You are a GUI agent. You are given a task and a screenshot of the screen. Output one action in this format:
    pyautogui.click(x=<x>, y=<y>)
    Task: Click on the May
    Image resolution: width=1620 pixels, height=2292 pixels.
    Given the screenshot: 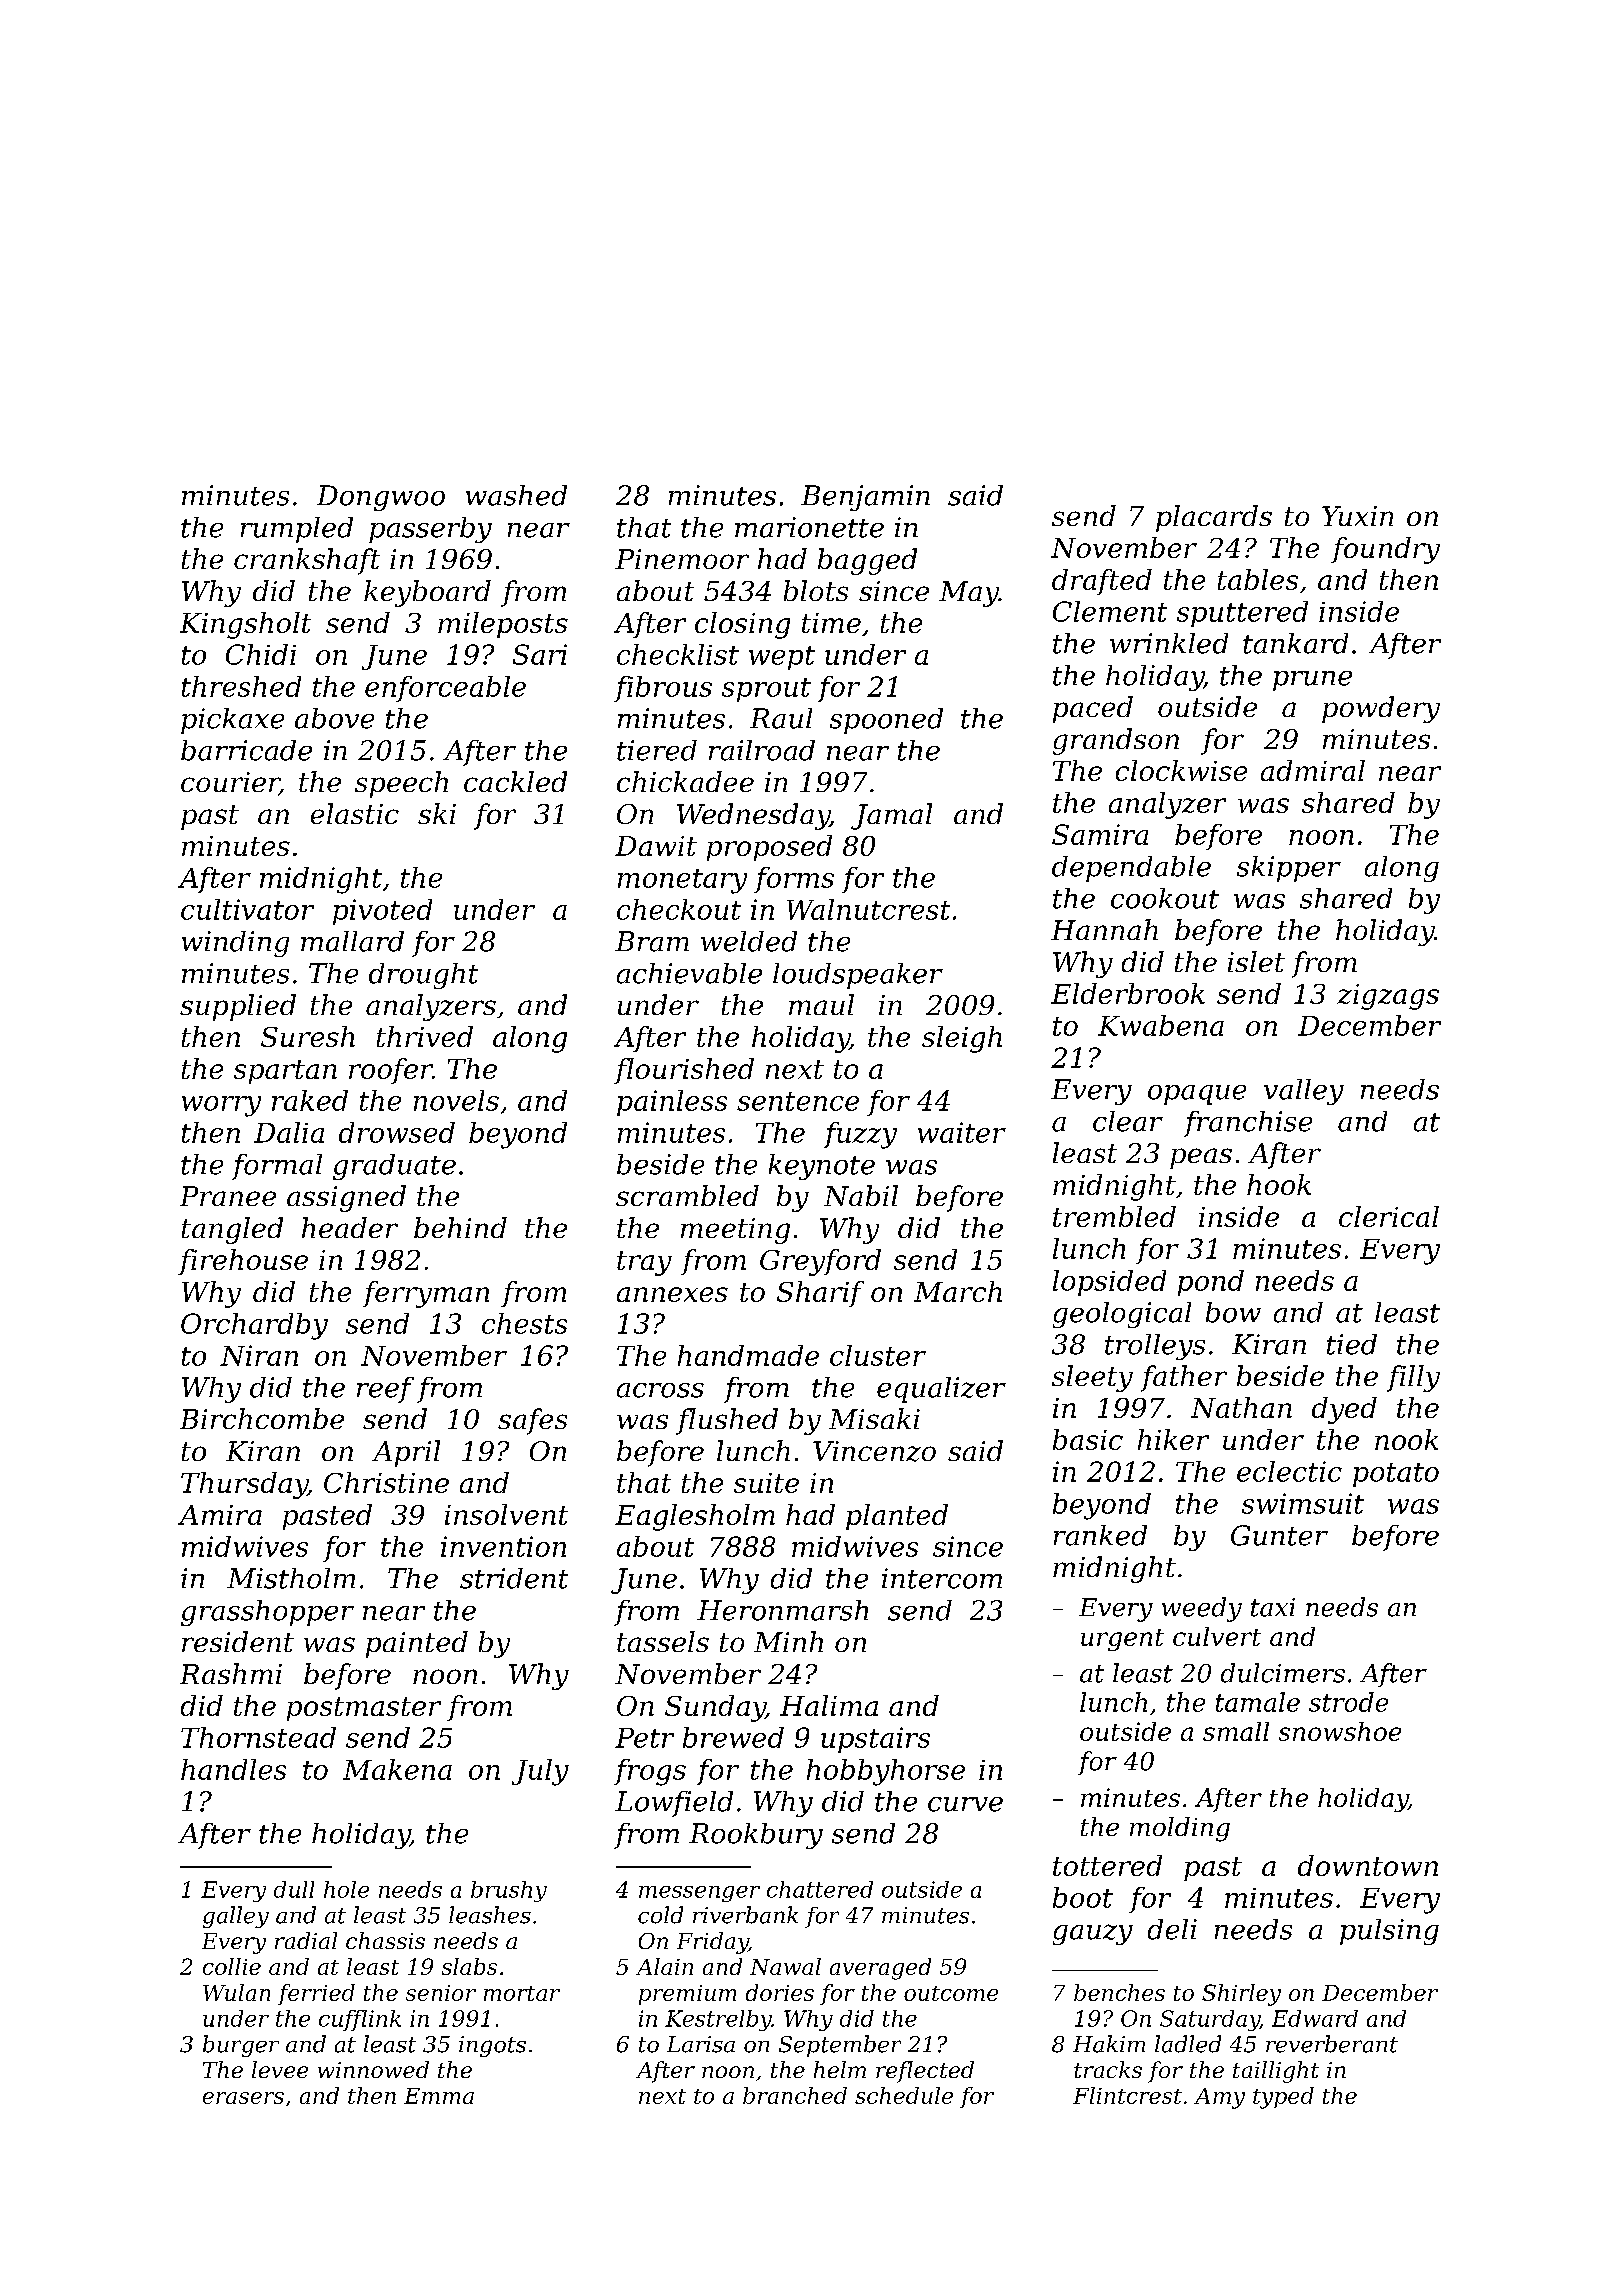 What is the action you would take?
    pyautogui.click(x=969, y=594)
